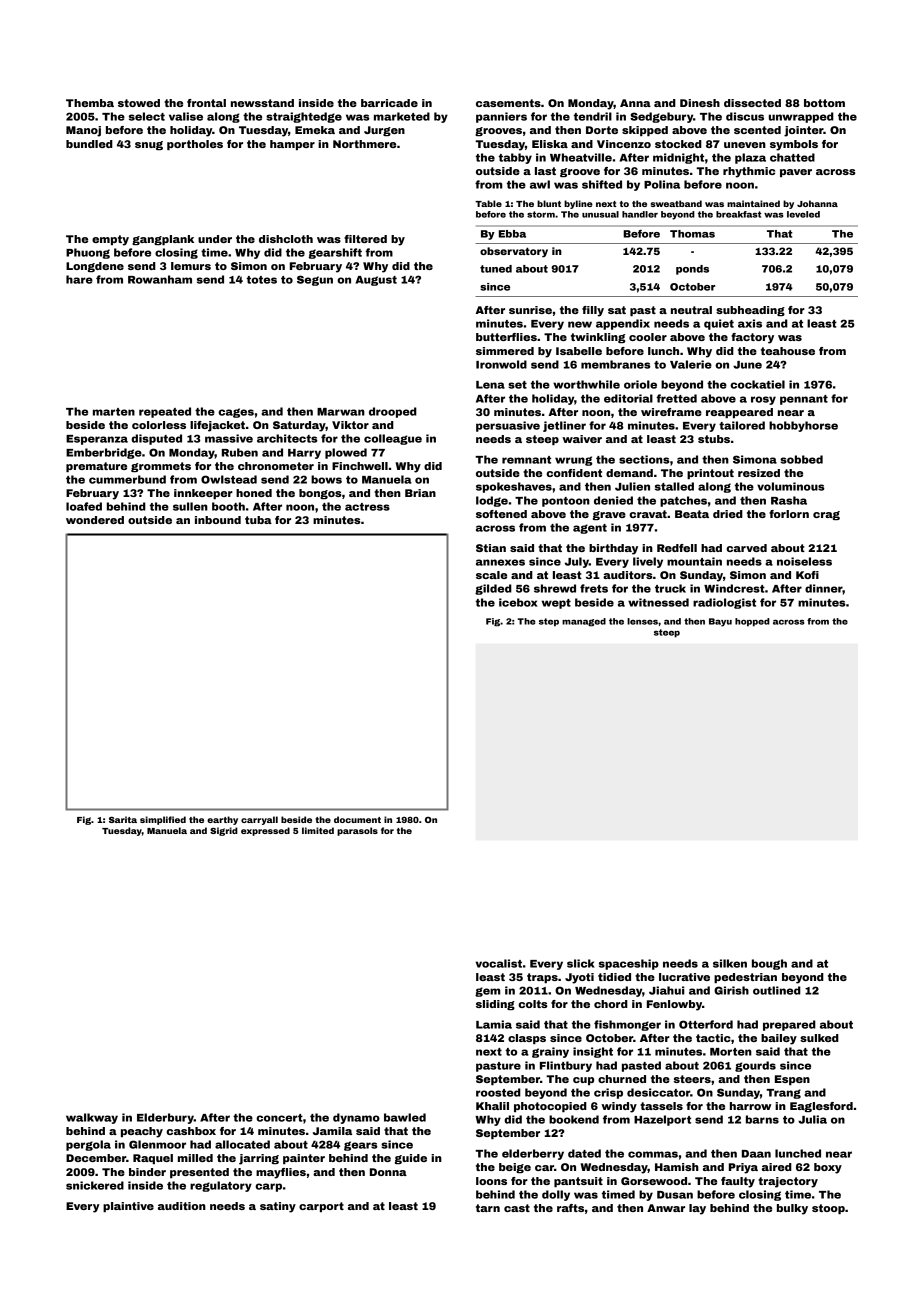 Image resolution: width=924 pixels, height=1308 pixels. Describe the element at coordinates (728, 514) in the image. I see `dried` at that location.
